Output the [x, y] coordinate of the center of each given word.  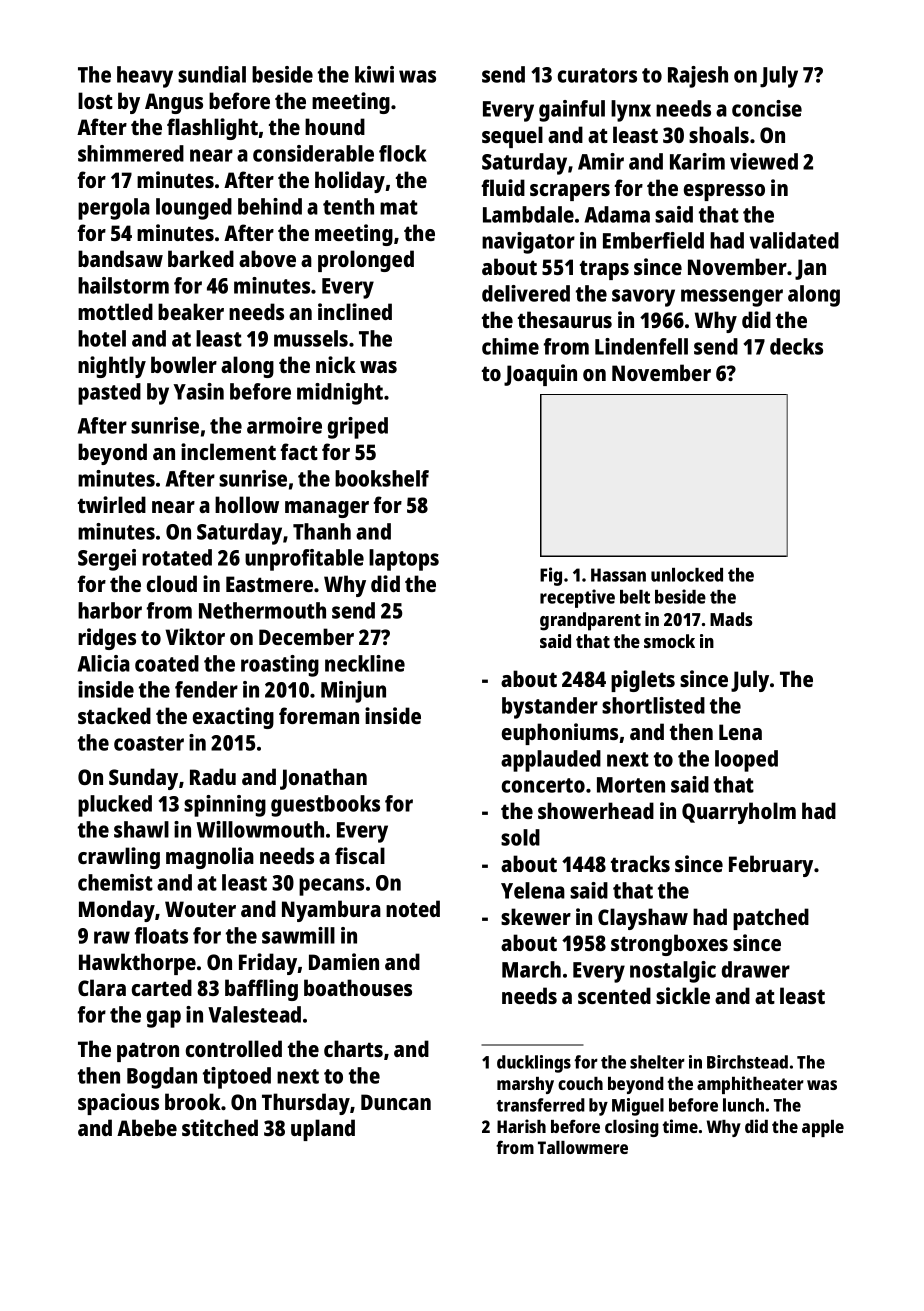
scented [614, 995]
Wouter [200, 909]
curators [597, 75]
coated [167, 663]
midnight [340, 394]
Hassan [618, 575]
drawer [756, 969]
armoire [284, 425]
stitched [220, 1127]
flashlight [212, 129]
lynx [631, 111]
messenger [732, 298]
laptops [404, 560]
